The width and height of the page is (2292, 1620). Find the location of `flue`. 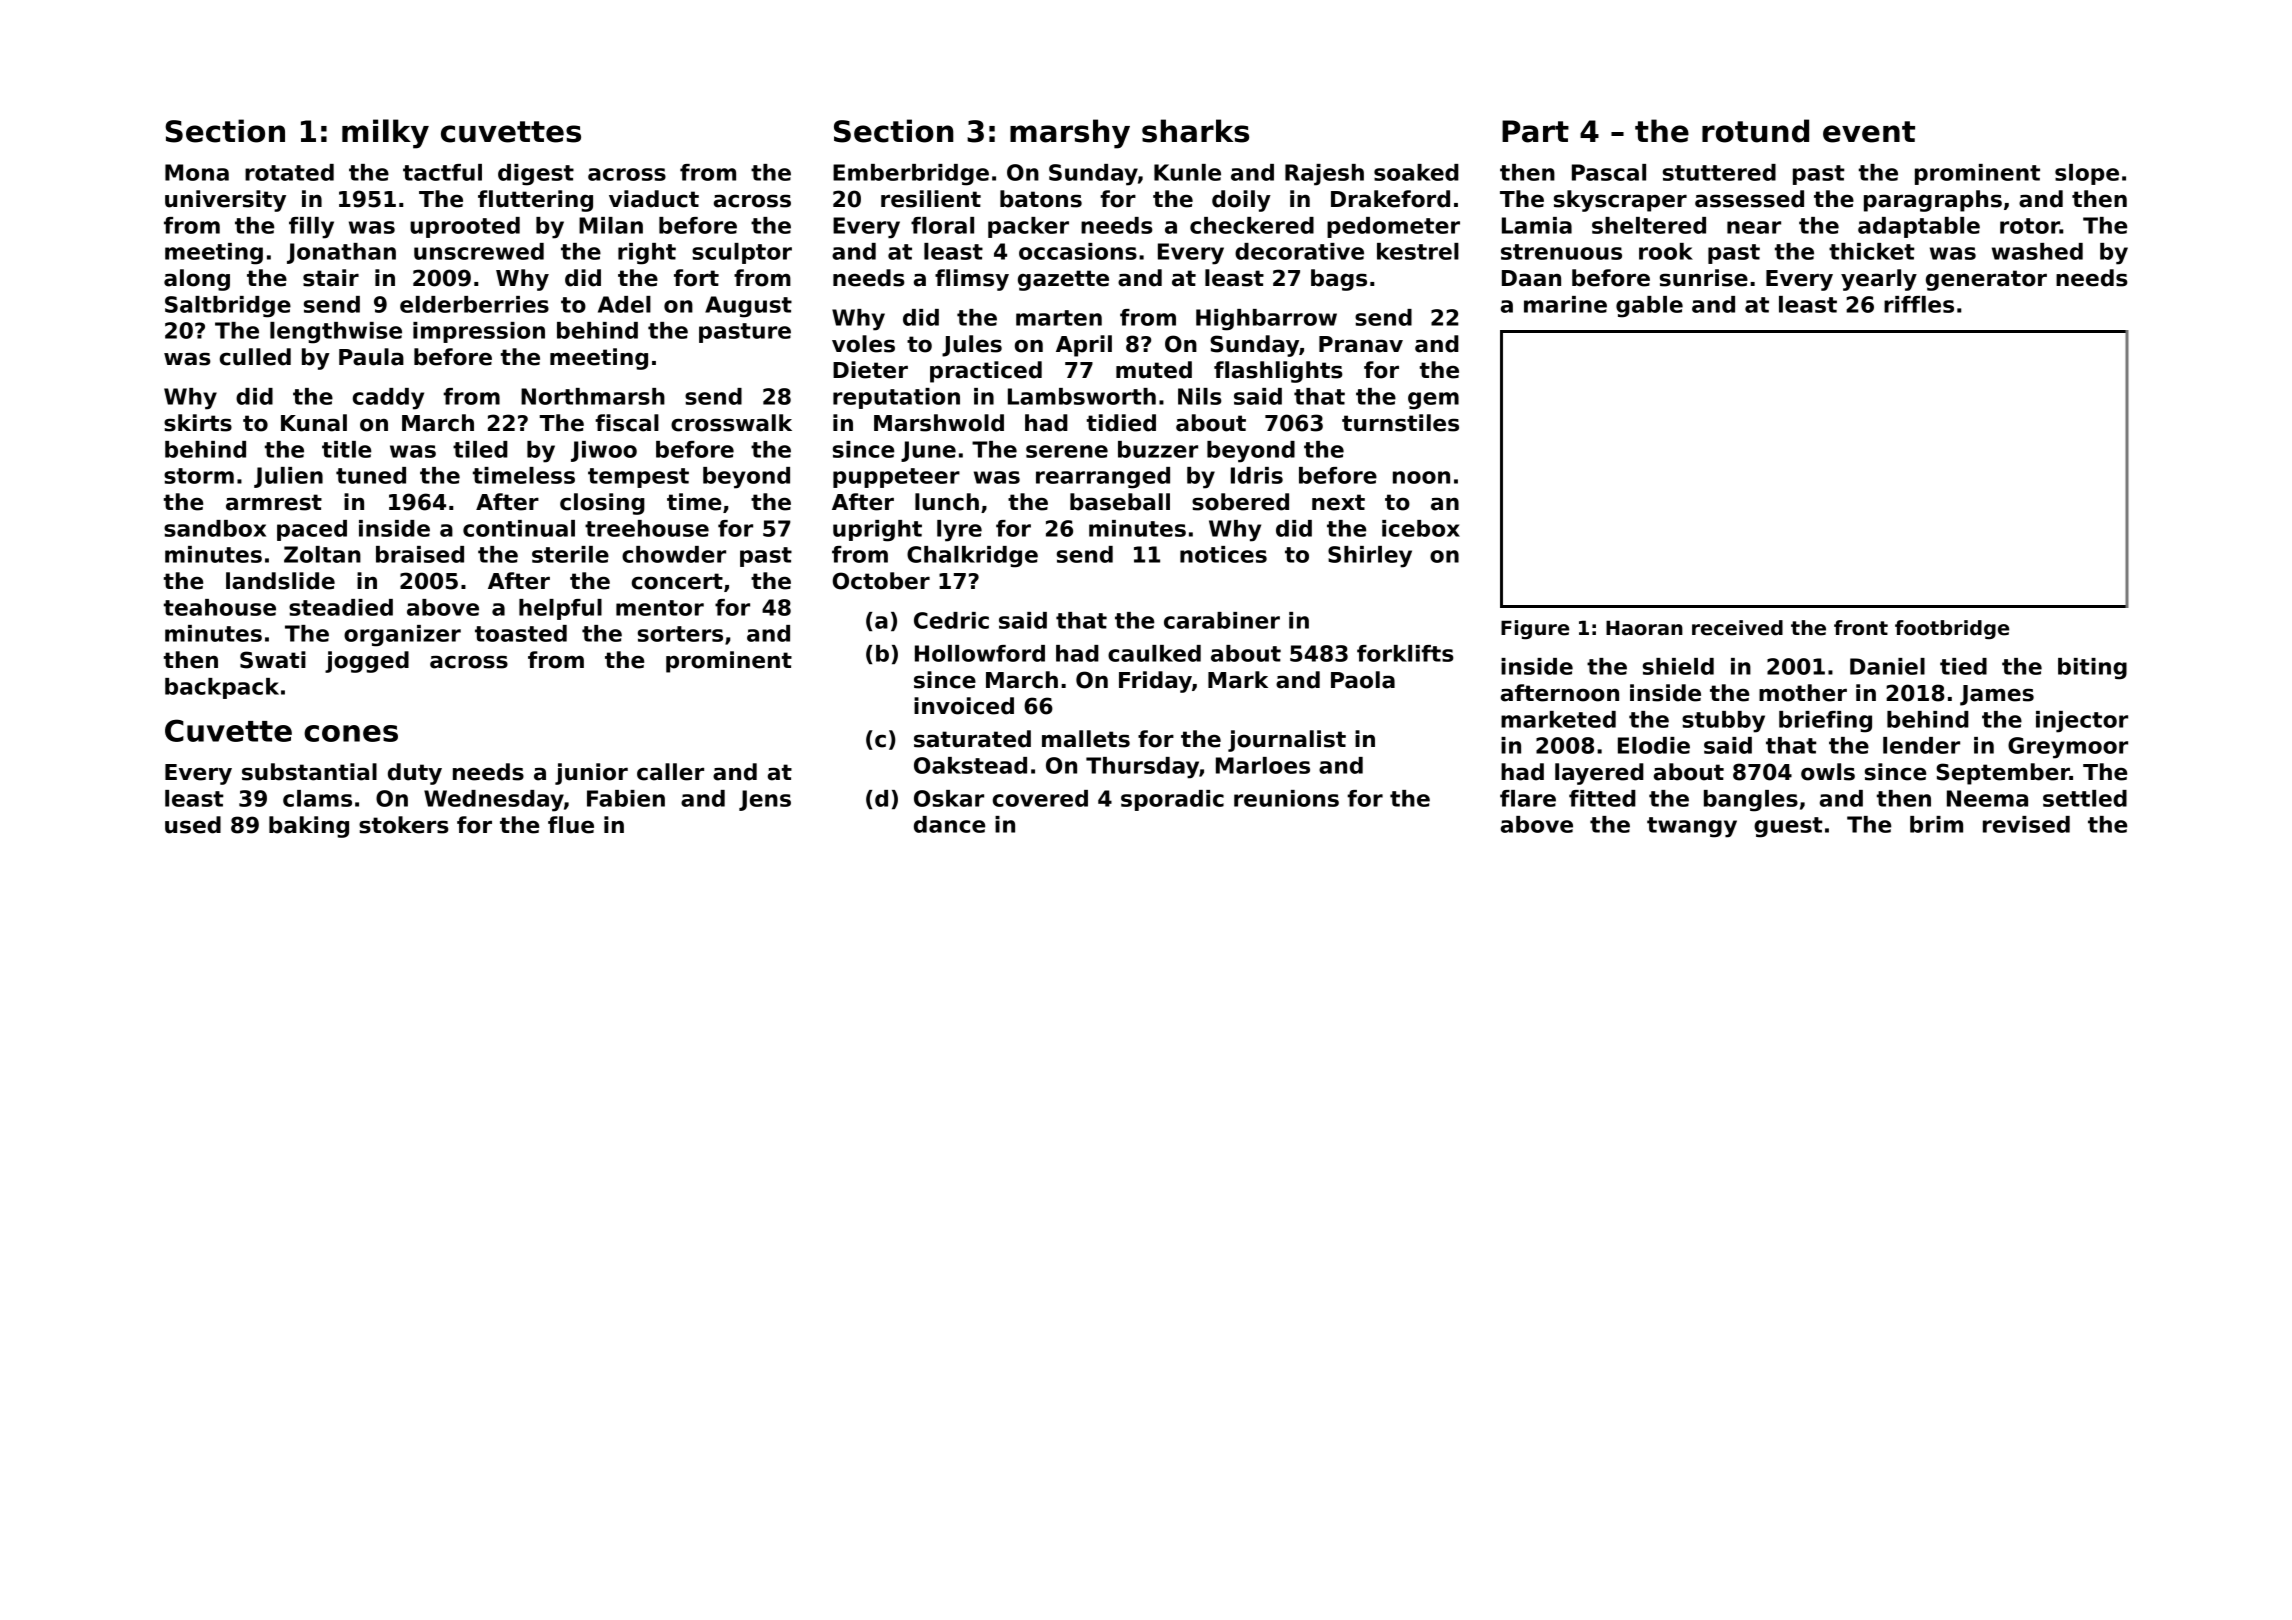

flue is located at coordinates (571, 825).
